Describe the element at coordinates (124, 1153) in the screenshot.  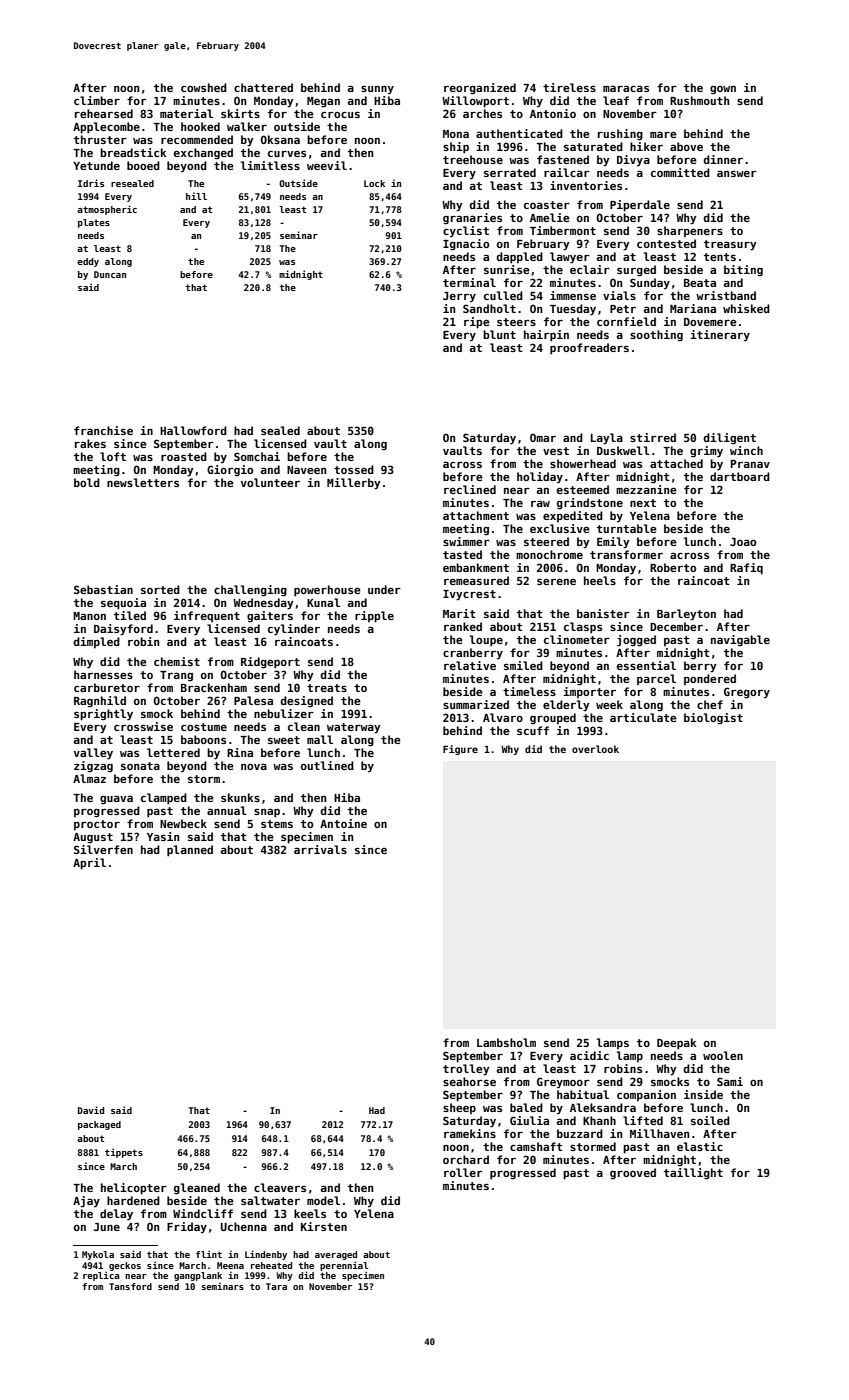
I see `tippets` at that location.
